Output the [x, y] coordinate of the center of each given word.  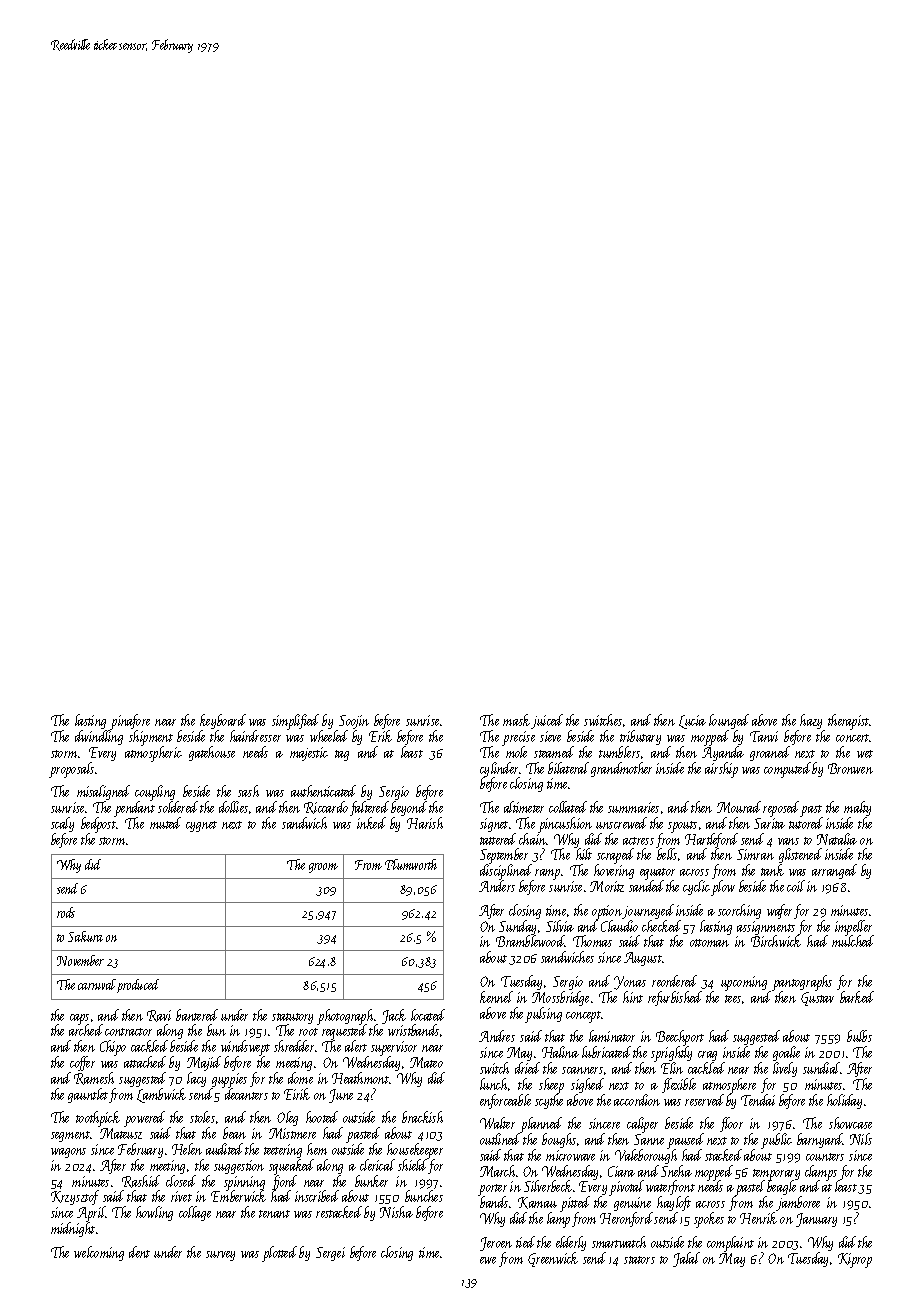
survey [220, 1256]
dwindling [99, 737]
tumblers [619, 752]
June [341, 1096]
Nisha [396, 1212]
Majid [204, 1063]
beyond [409, 808]
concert [853, 738]
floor [731, 1124]
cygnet [201, 826]
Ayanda [723, 753]
